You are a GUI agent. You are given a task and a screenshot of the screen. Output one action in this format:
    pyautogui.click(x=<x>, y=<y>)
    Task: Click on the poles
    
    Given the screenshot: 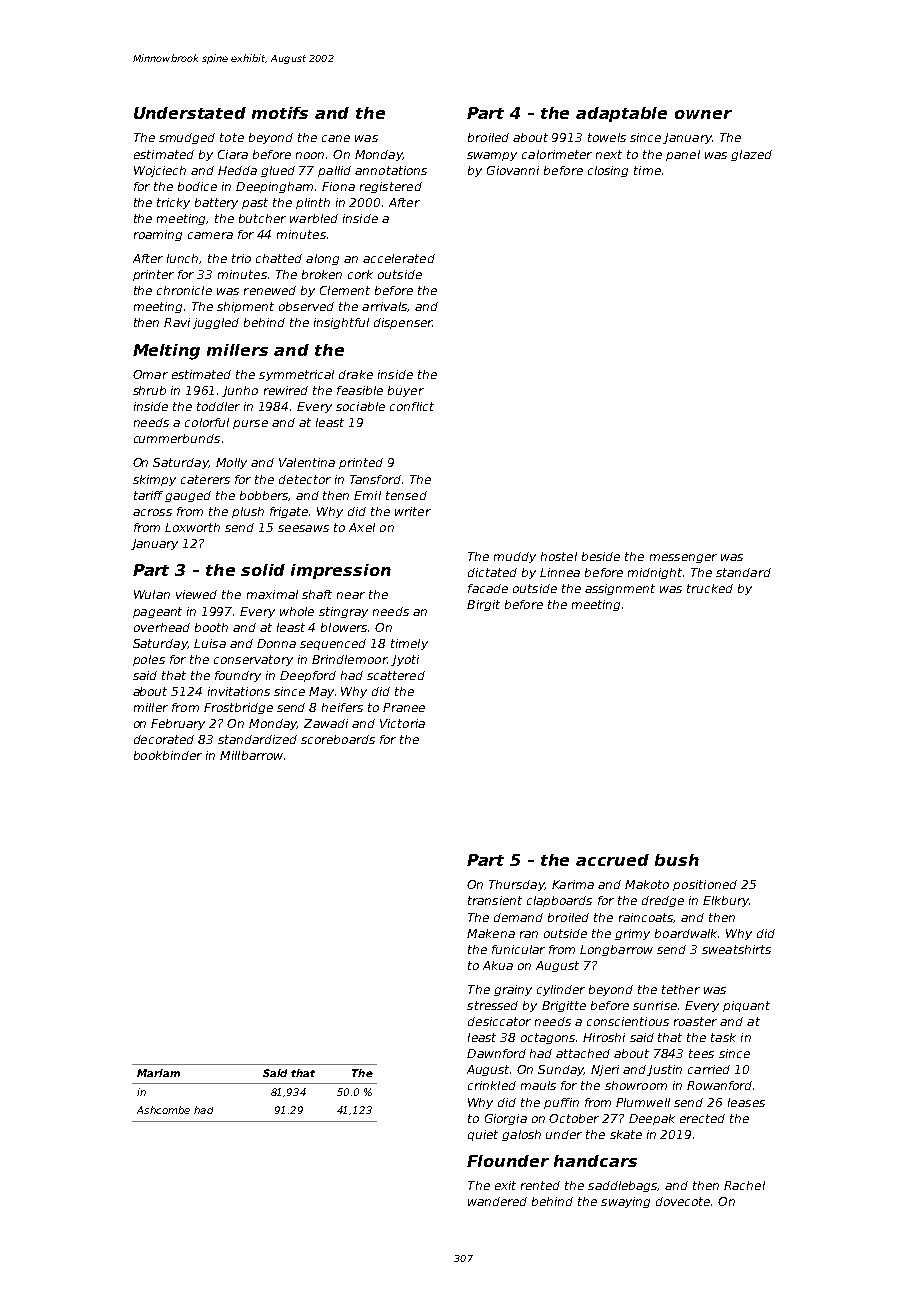 What is the action you would take?
    pyautogui.click(x=149, y=660)
